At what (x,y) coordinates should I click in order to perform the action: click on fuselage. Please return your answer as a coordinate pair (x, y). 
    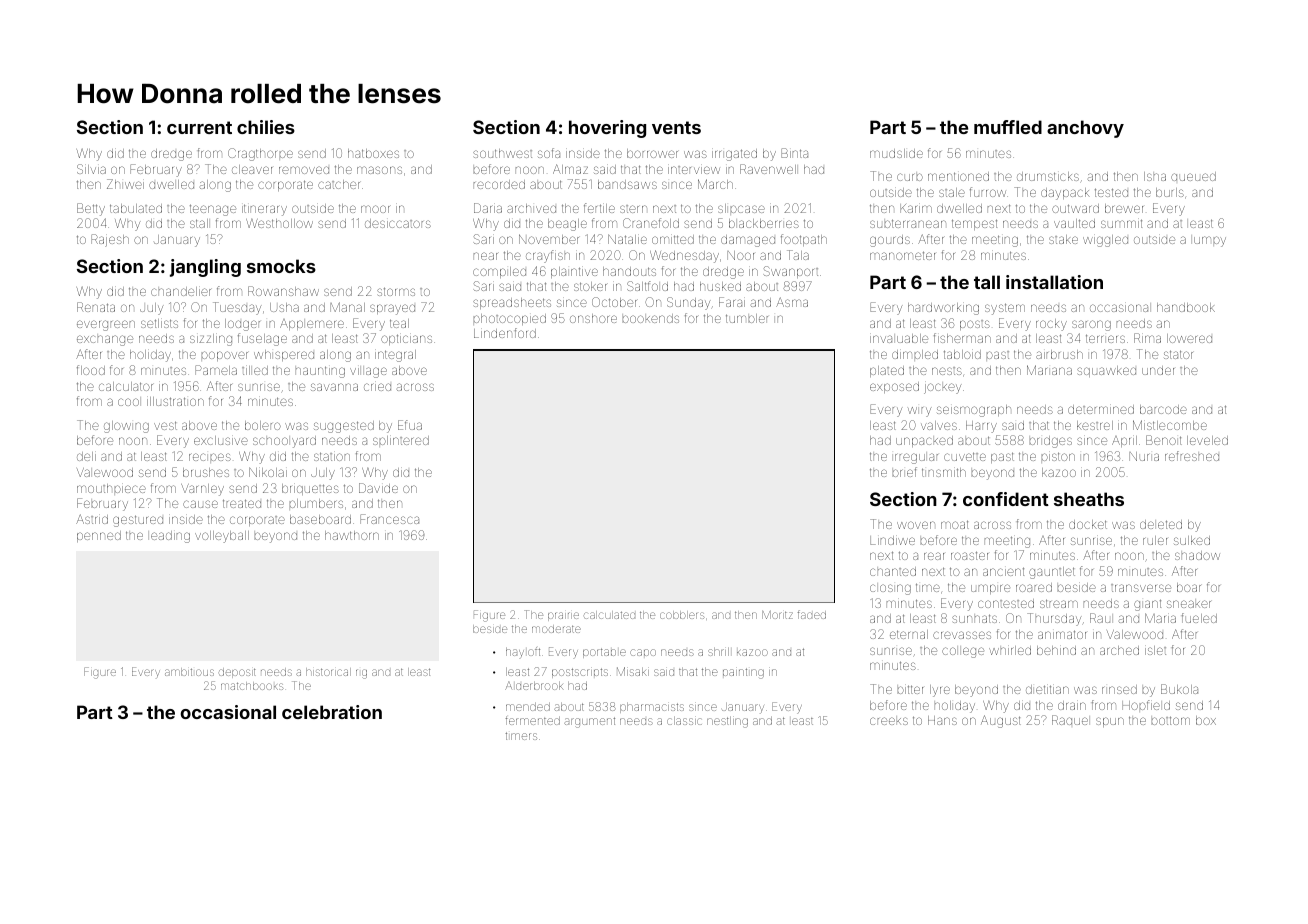
    Looking at the image, I should click on (262, 339).
